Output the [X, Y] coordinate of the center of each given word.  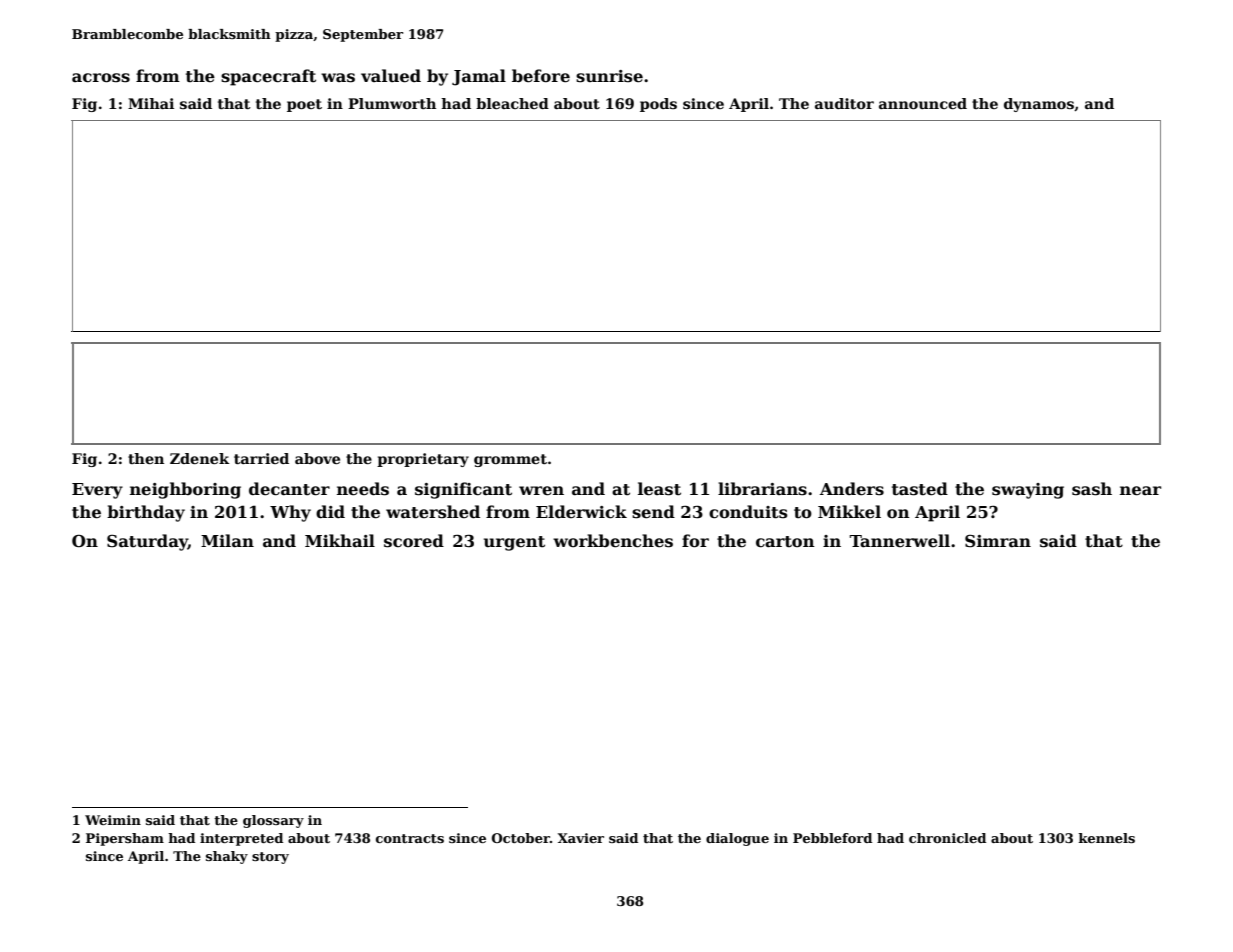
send [653, 512]
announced [923, 103]
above [317, 458]
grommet [510, 460]
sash [1092, 489]
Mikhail [340, 540]
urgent [514, 543]
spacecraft [268, 77]
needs [363, 489]
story [270, 858]
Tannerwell [900, 540]
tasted [920, 489]
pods [658, 105]
